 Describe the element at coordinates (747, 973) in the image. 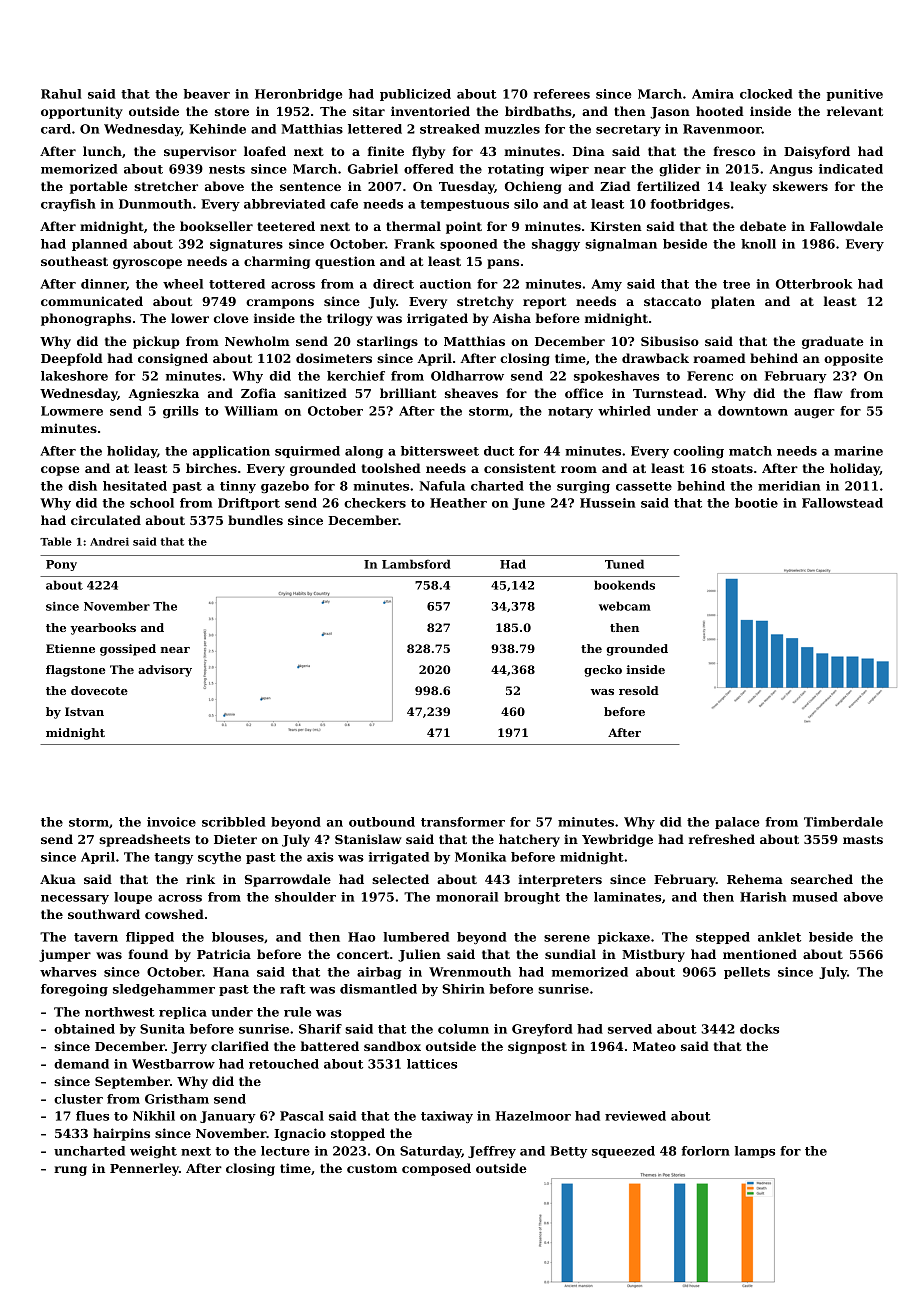

I see `pellets` at that location.
